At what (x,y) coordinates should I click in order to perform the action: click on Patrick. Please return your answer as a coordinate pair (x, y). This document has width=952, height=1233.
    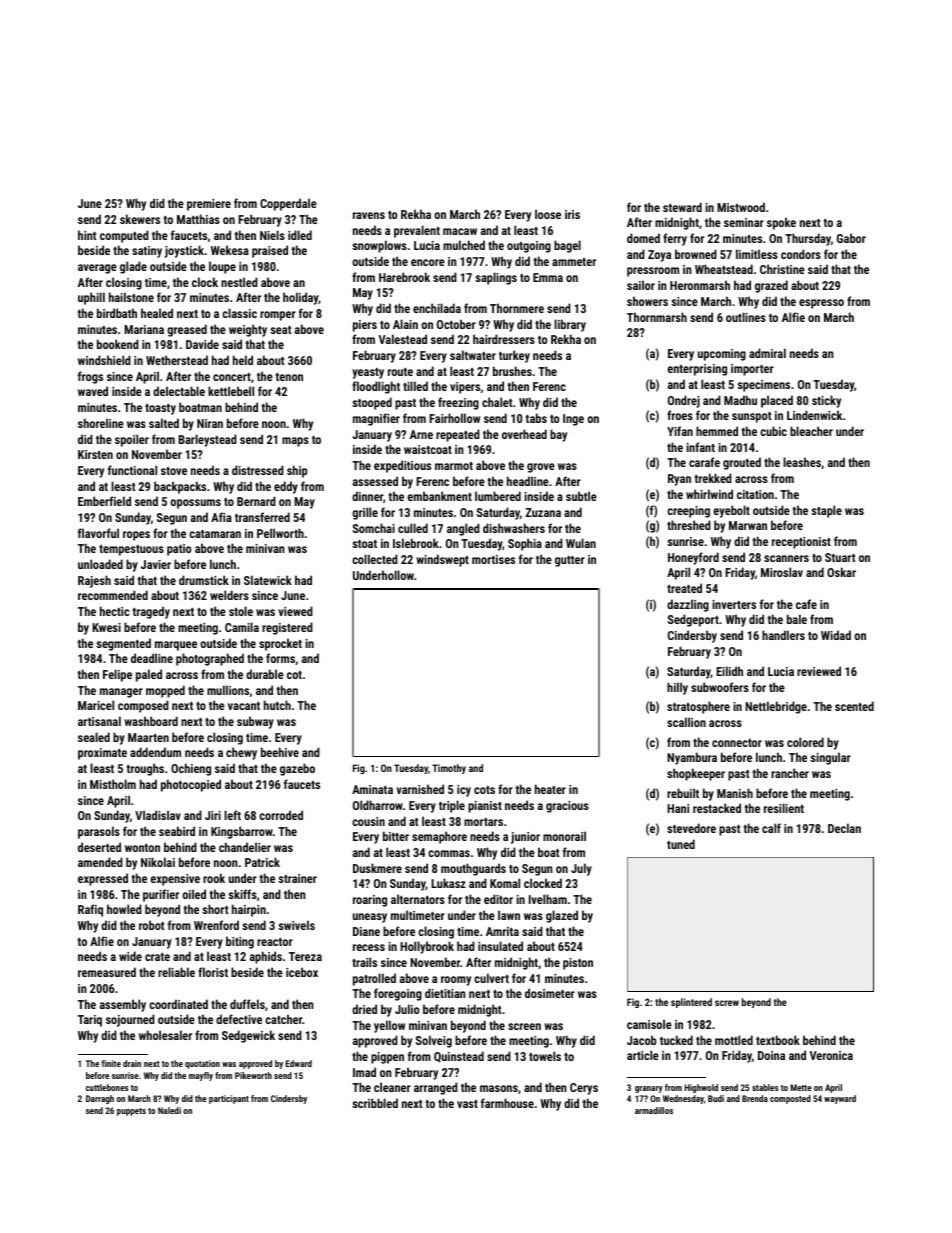
    Looking at the image, I should click on (262, 862).
